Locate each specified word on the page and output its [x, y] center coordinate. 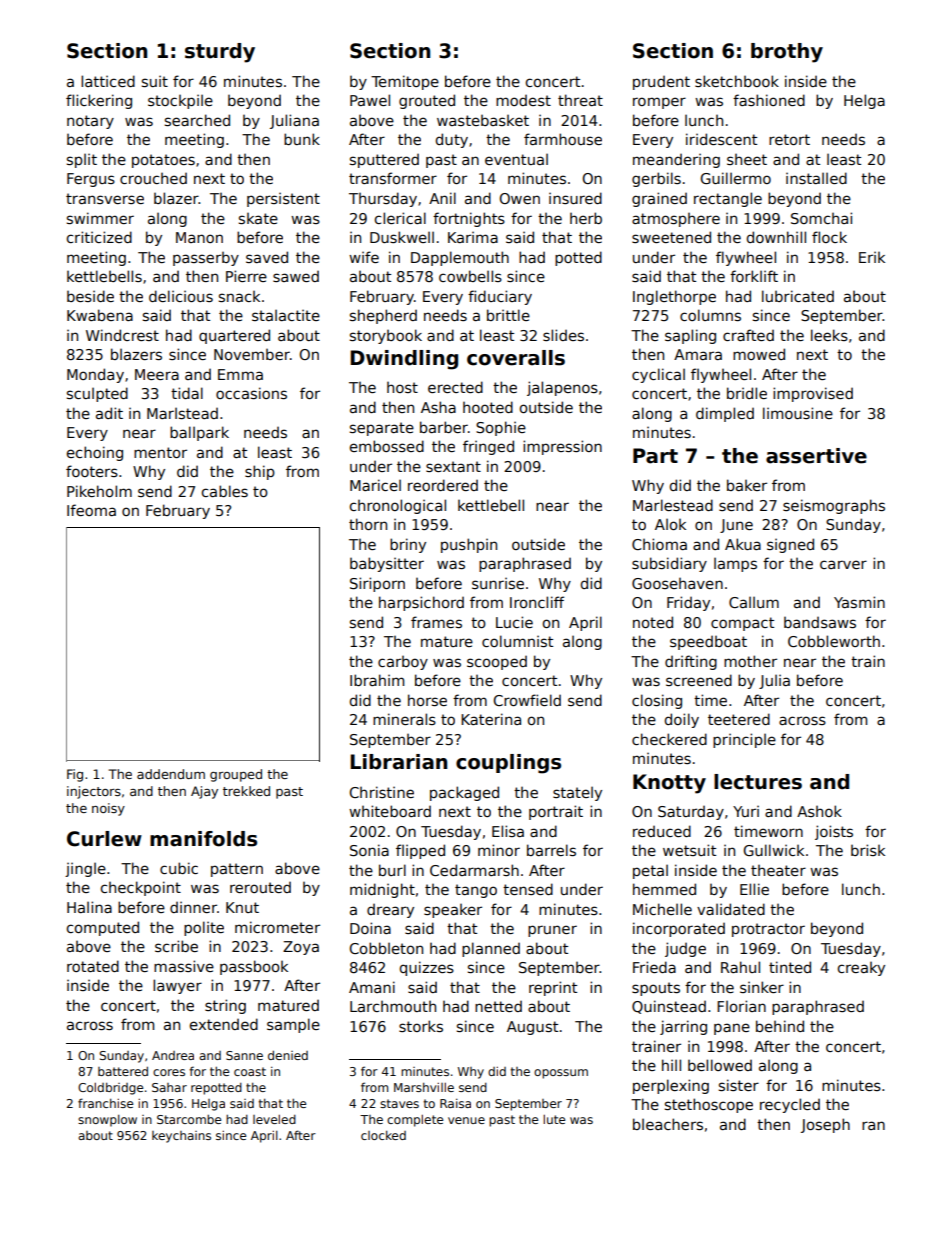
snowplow [107, 1121]
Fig [75, 775]
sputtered [384, 160]
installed [816, 178]
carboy [403, 663]
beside [90, 296]
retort [789, 139]
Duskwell [402, 237]
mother [750, 661]
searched [197, 120]
